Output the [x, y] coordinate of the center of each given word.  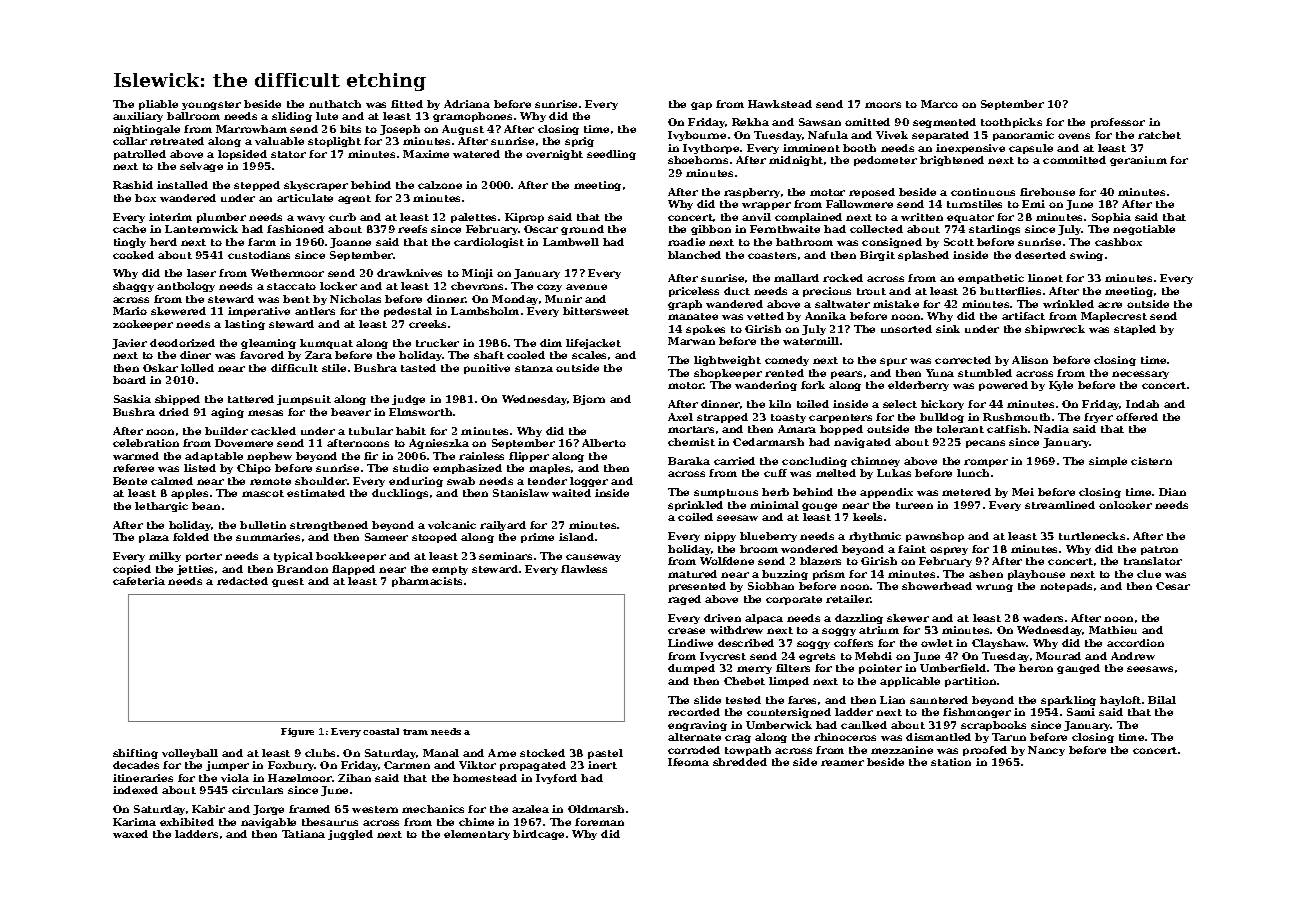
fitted [407, 104]
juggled [350, 835]
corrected [963, 360]
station [951, 762]
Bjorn [589, 400]
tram [415, 732]
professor [1118, 123]
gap [701, 106]
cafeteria [139, 581]
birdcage [538, 835]
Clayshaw [999, 644]
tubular [371, 431]
